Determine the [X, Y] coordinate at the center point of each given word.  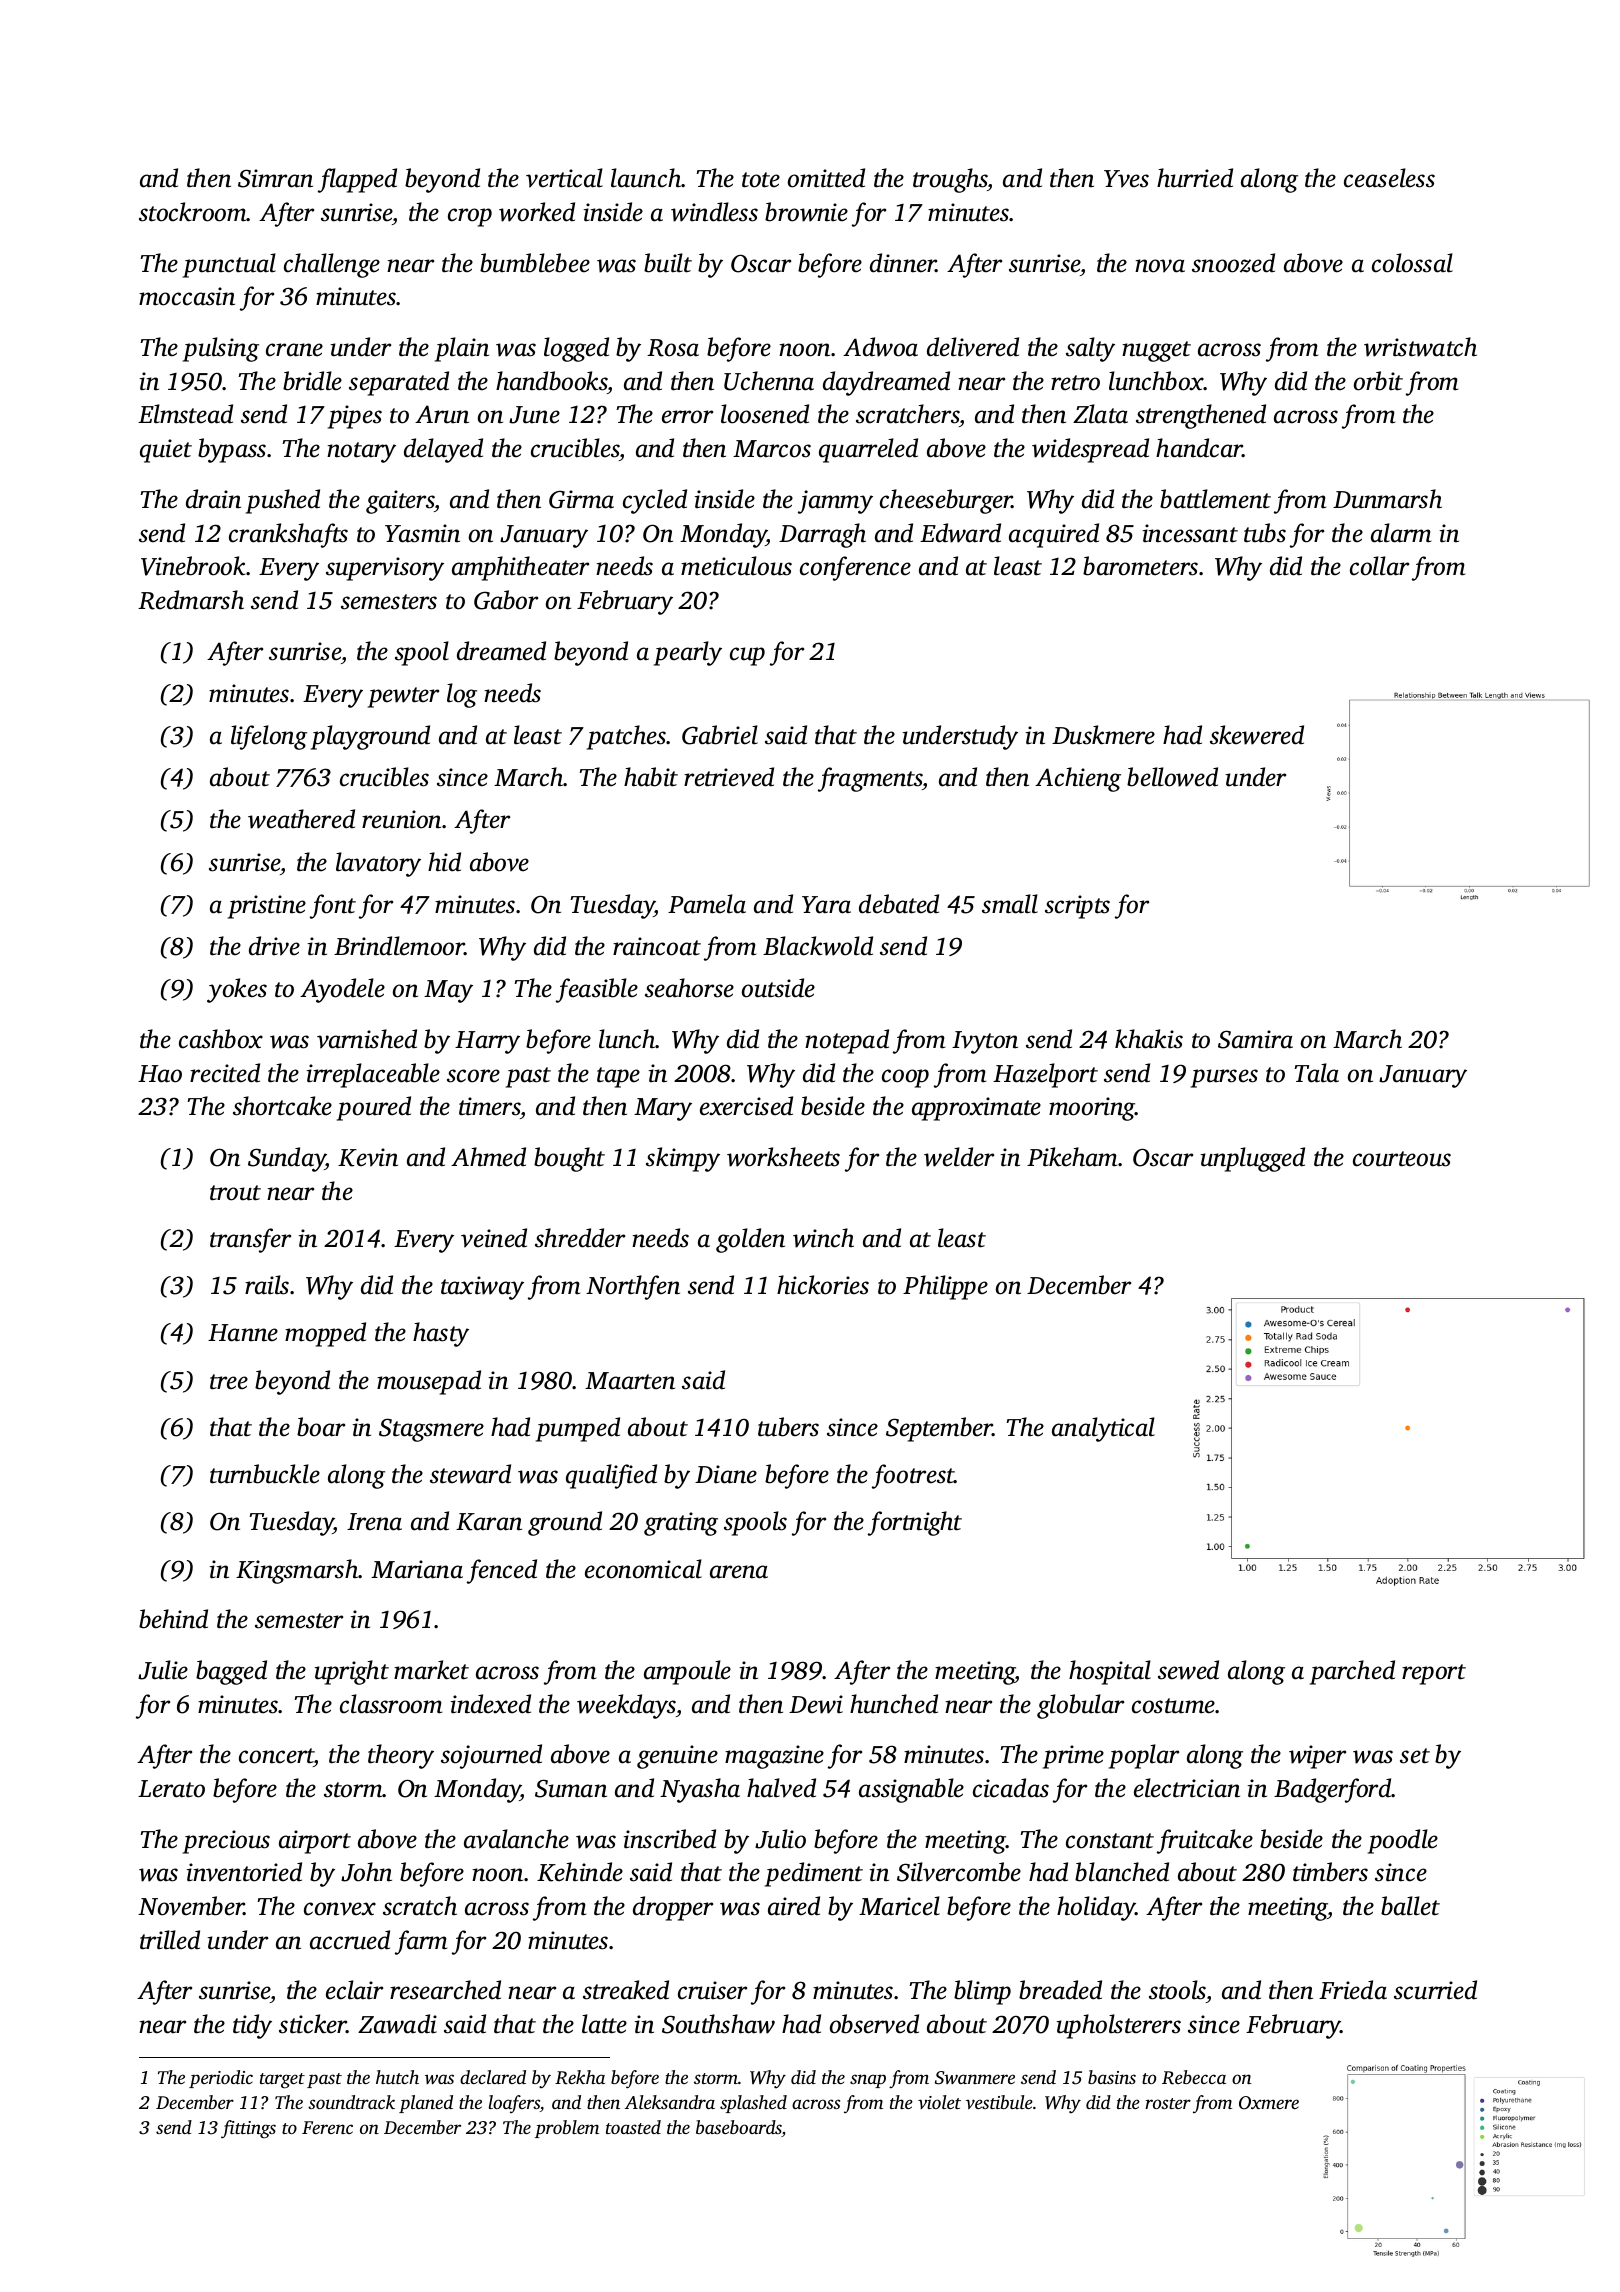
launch [646, 178]
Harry [487, 1042]
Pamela [707, 904]
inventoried [244, 1872]
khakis [1149, 1039]
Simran [275, 178]
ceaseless [1389, 178]
